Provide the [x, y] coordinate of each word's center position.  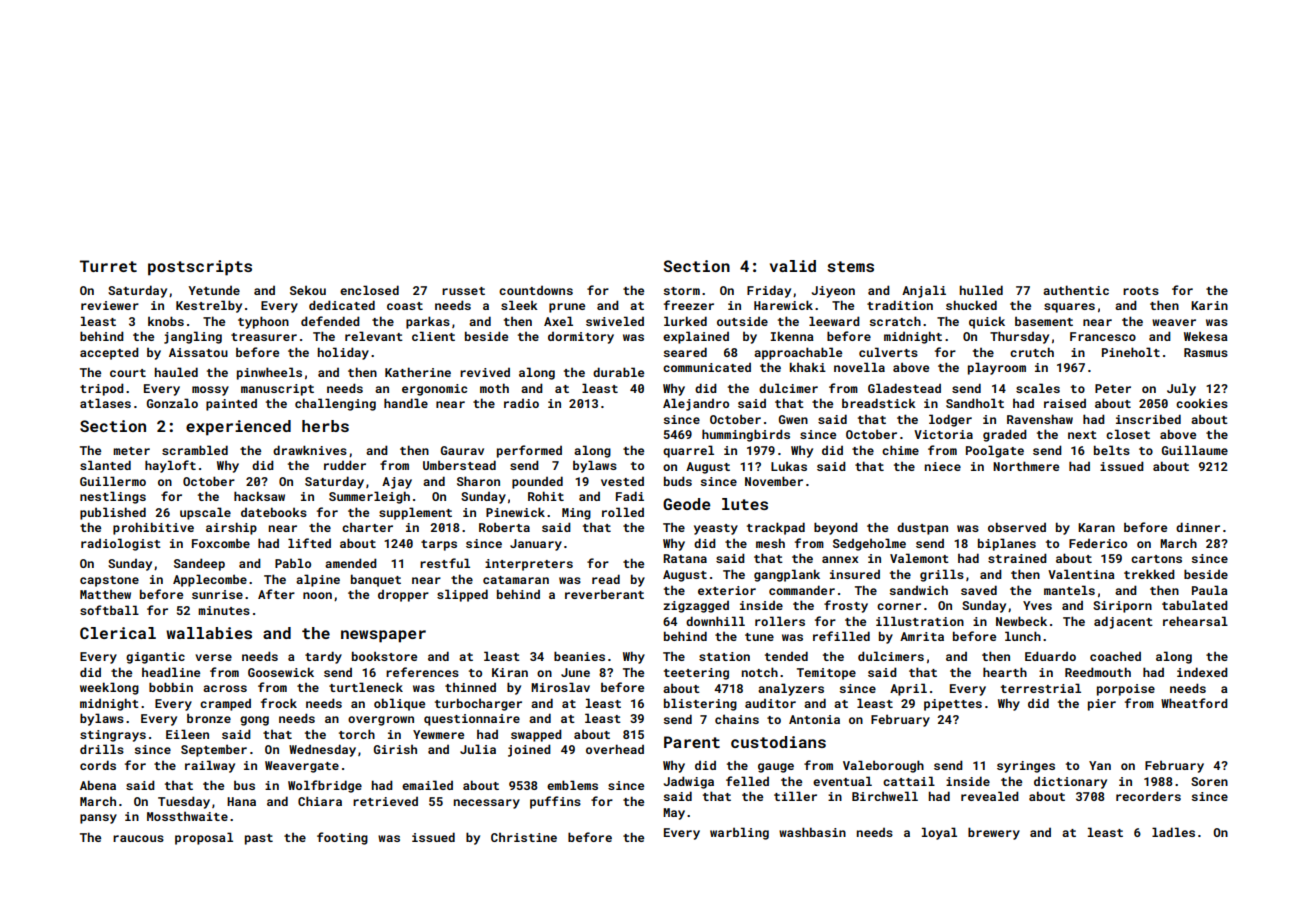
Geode [687, 504]
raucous [138, 838]
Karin [1209, 305]
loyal [939, 833]
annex [840, 559]
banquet [376, 580]
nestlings [113, 497]
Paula [1210, 590]
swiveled [615, 321]
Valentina [1081, 574]
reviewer [110, 305]
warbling [739, 833]
